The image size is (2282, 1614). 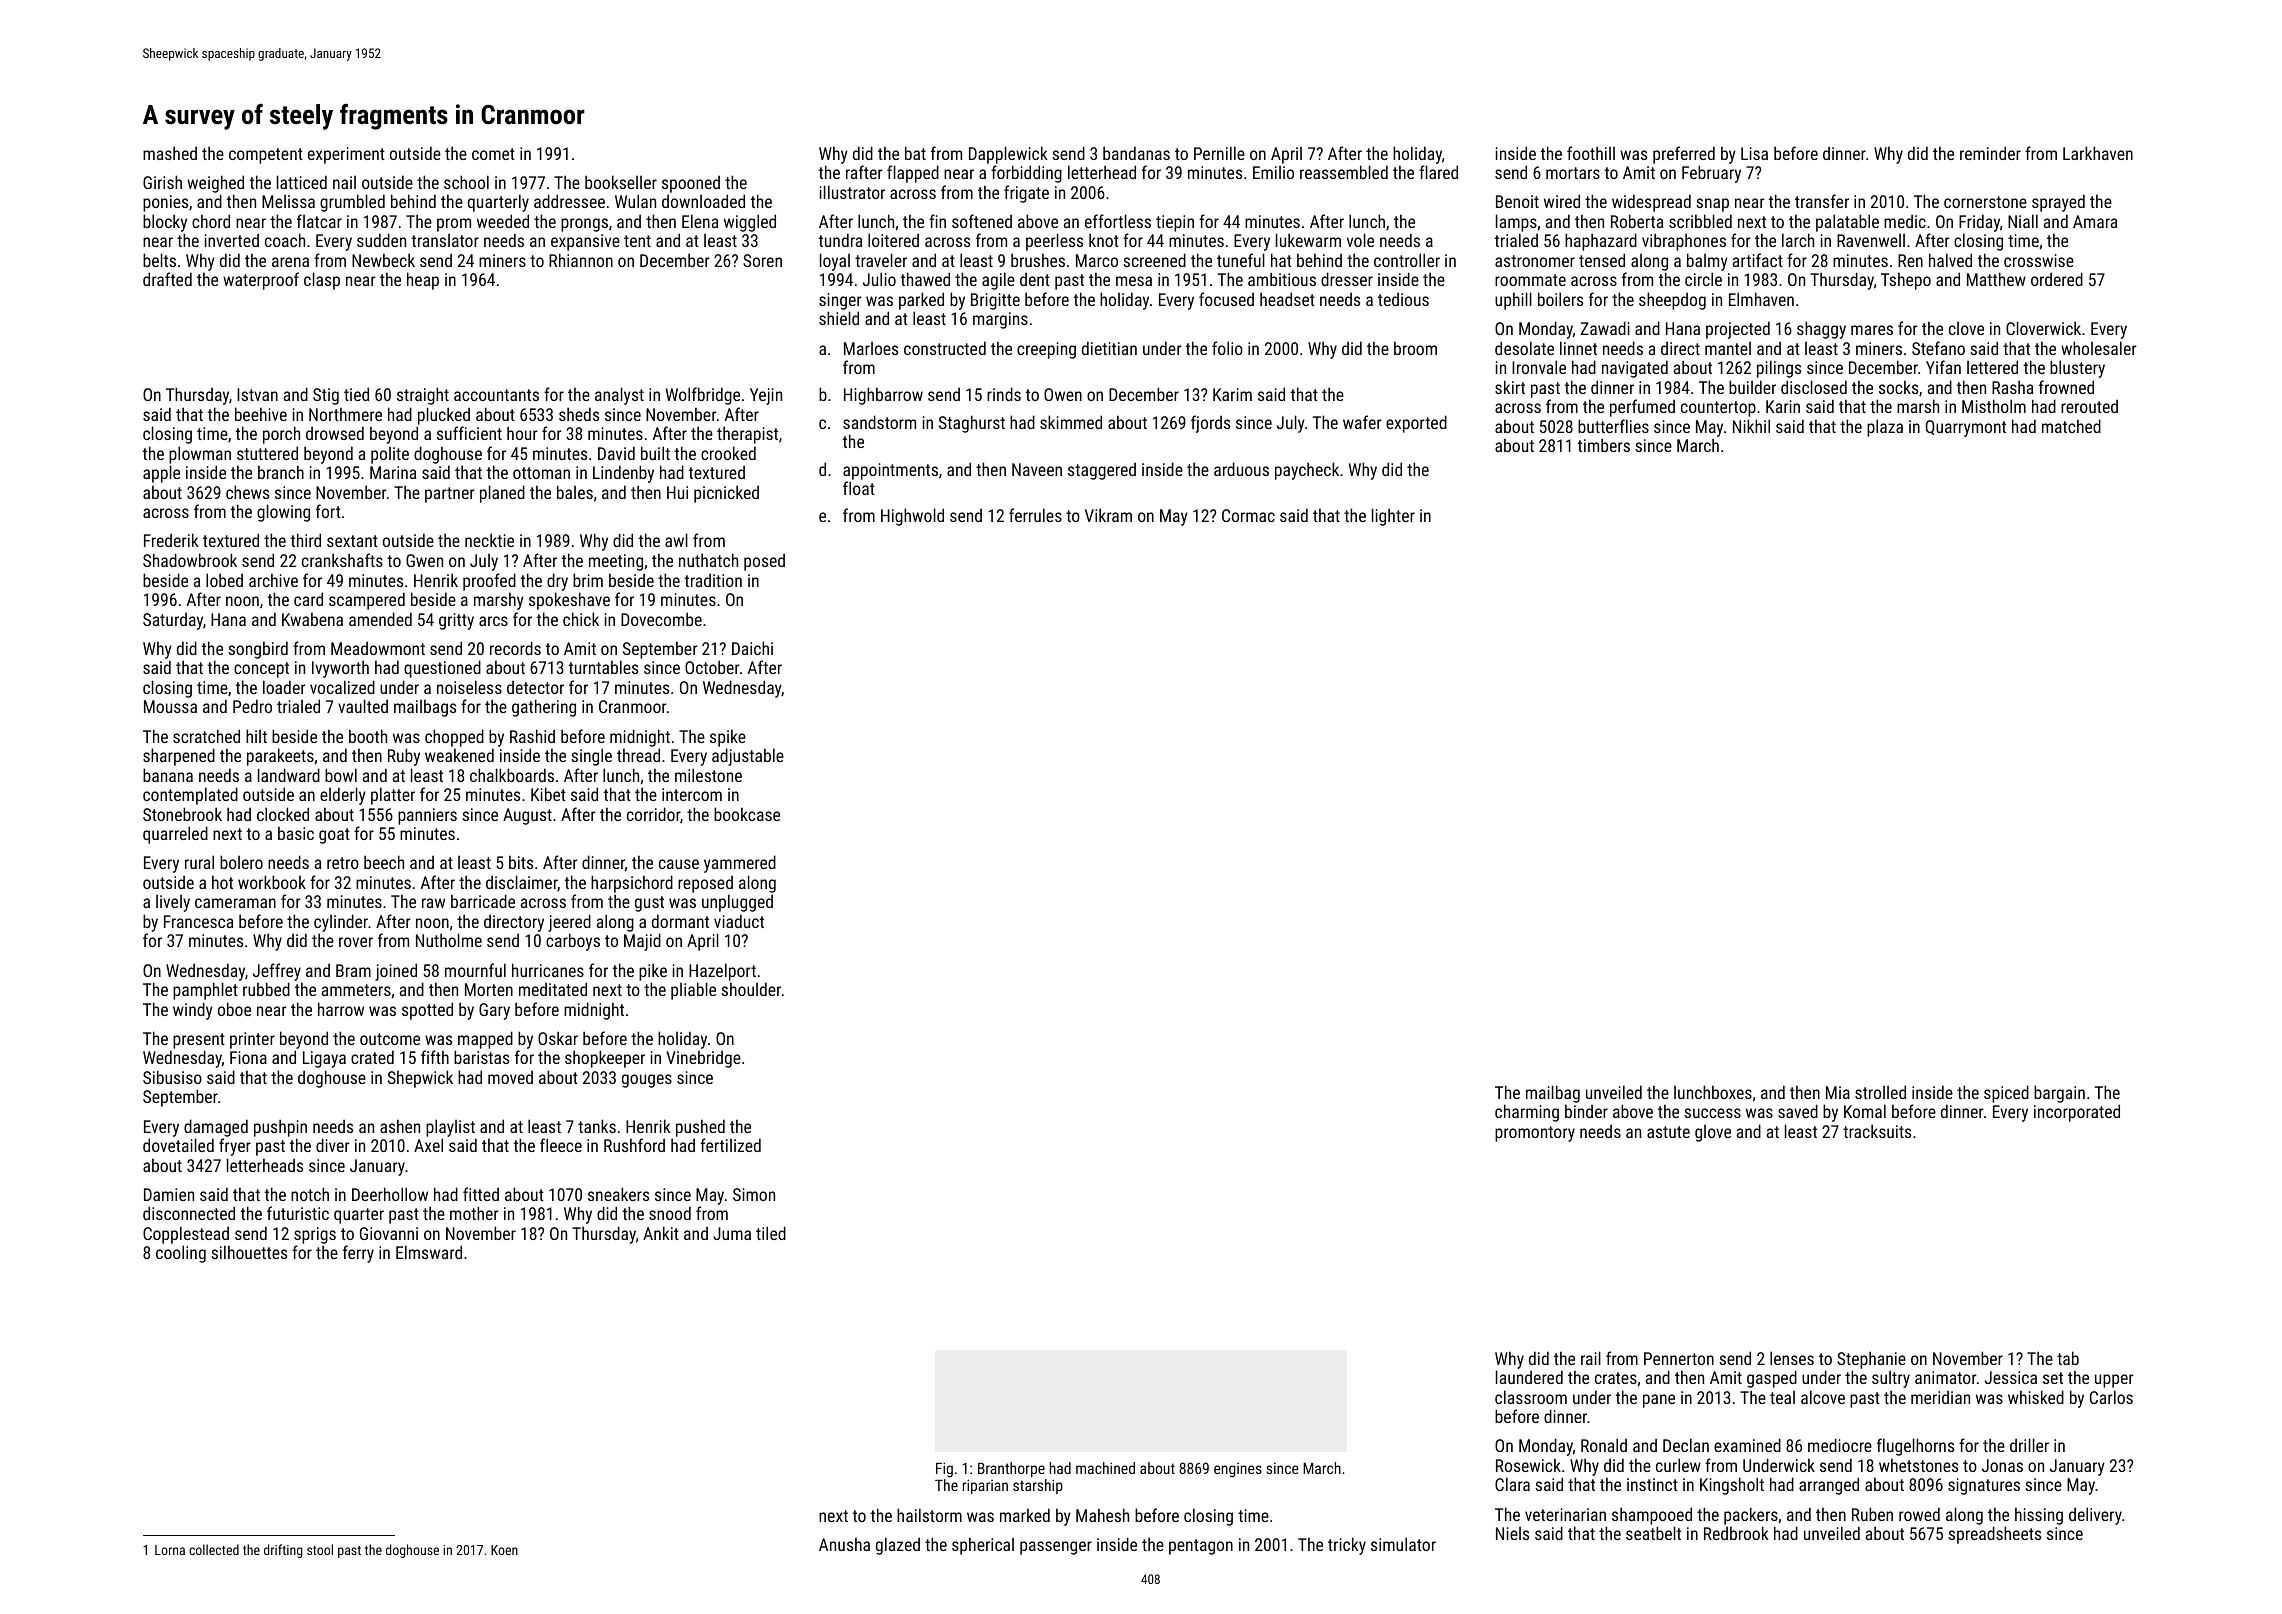 What do you see at coordinates (504, 1550) in the screenshot?
I see `Koen` at bounding box center [504, 1550].
